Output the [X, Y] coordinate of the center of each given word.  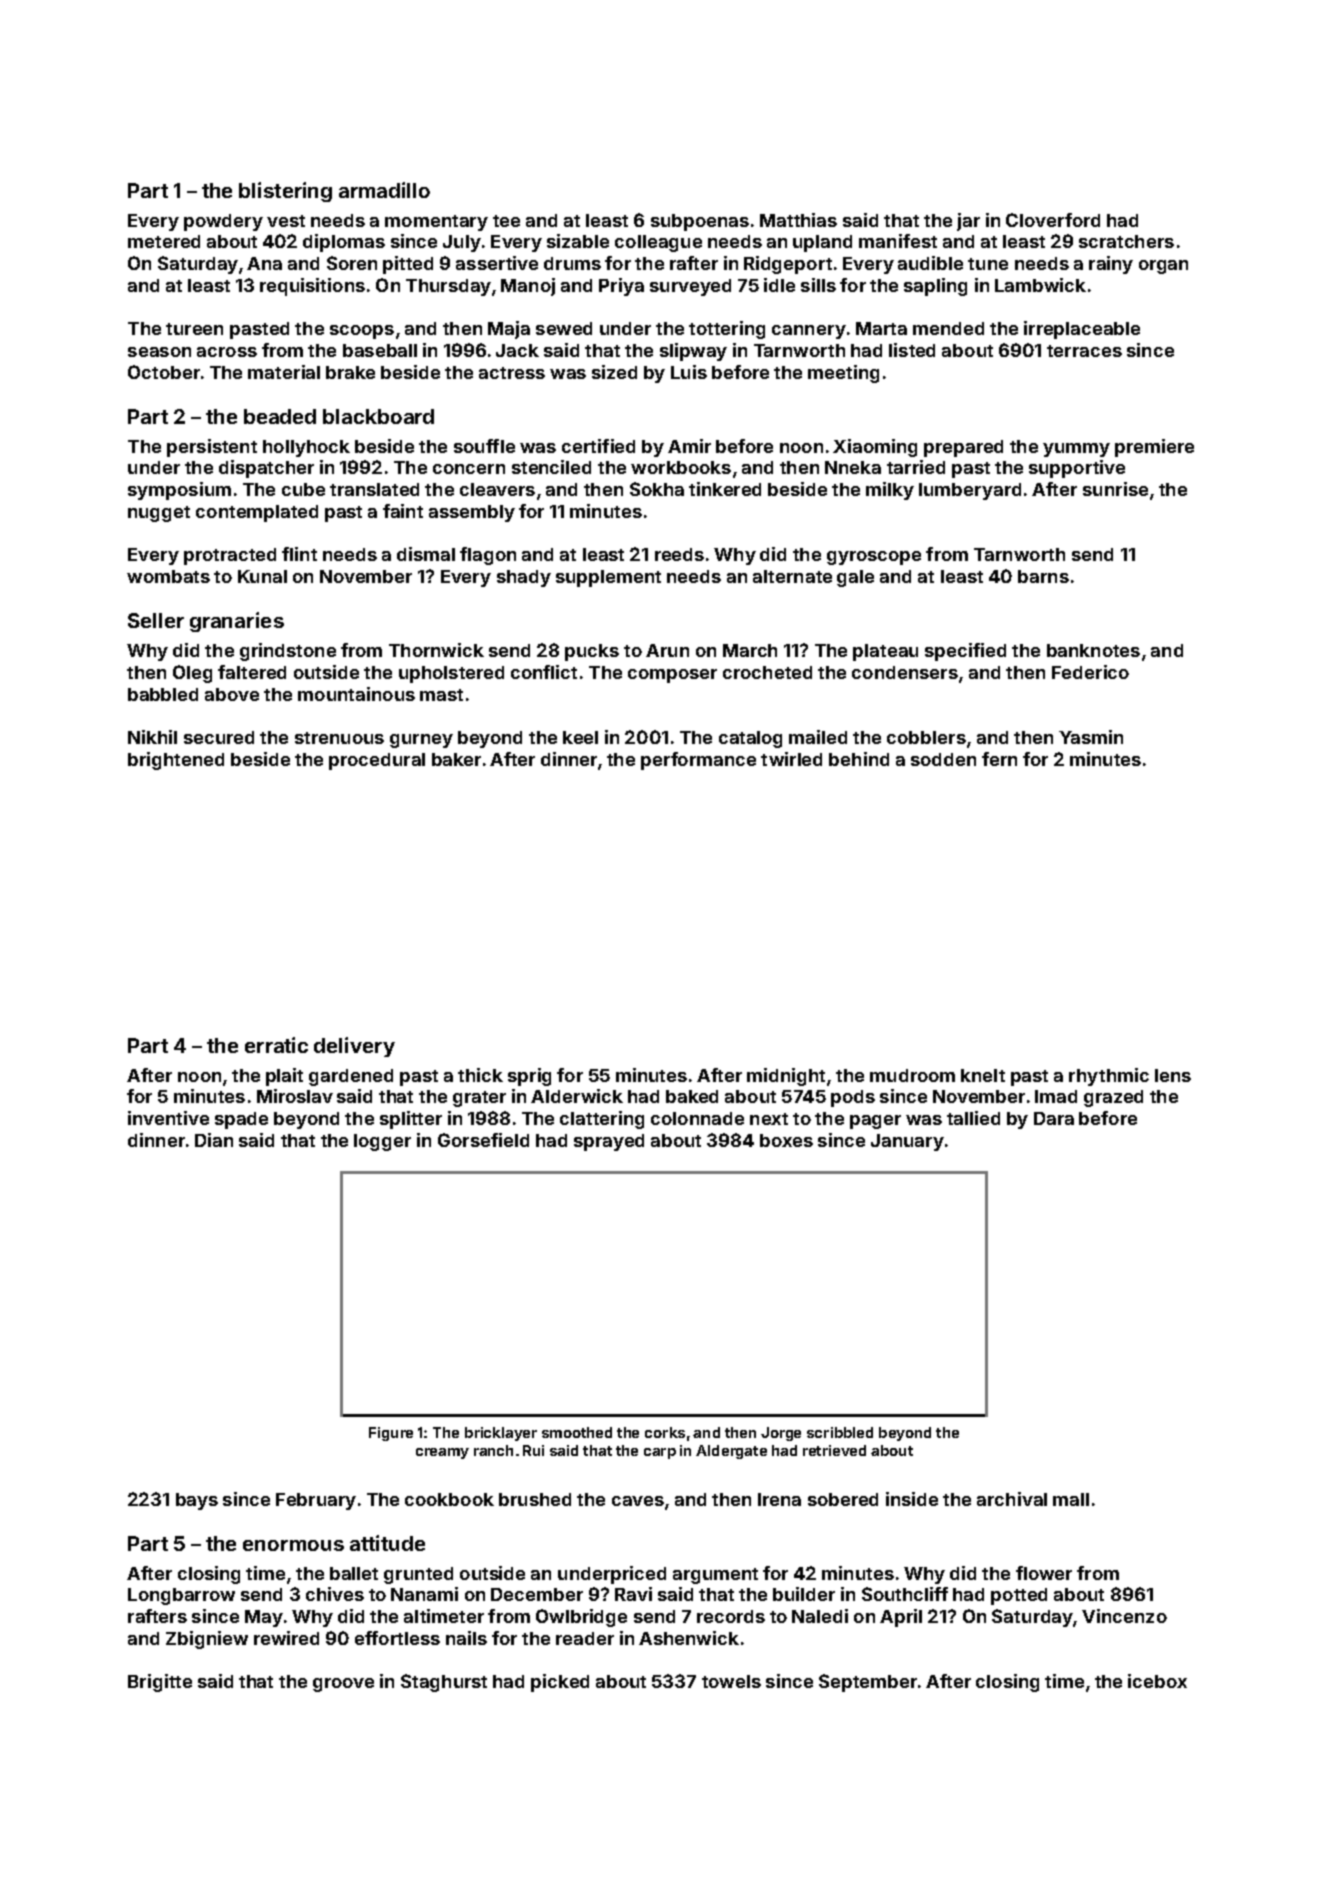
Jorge [781, 1434]
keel [580, 737]
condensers [905, 672]
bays [197, 1501]
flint [299, 554]
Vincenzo [1124, 1616]
